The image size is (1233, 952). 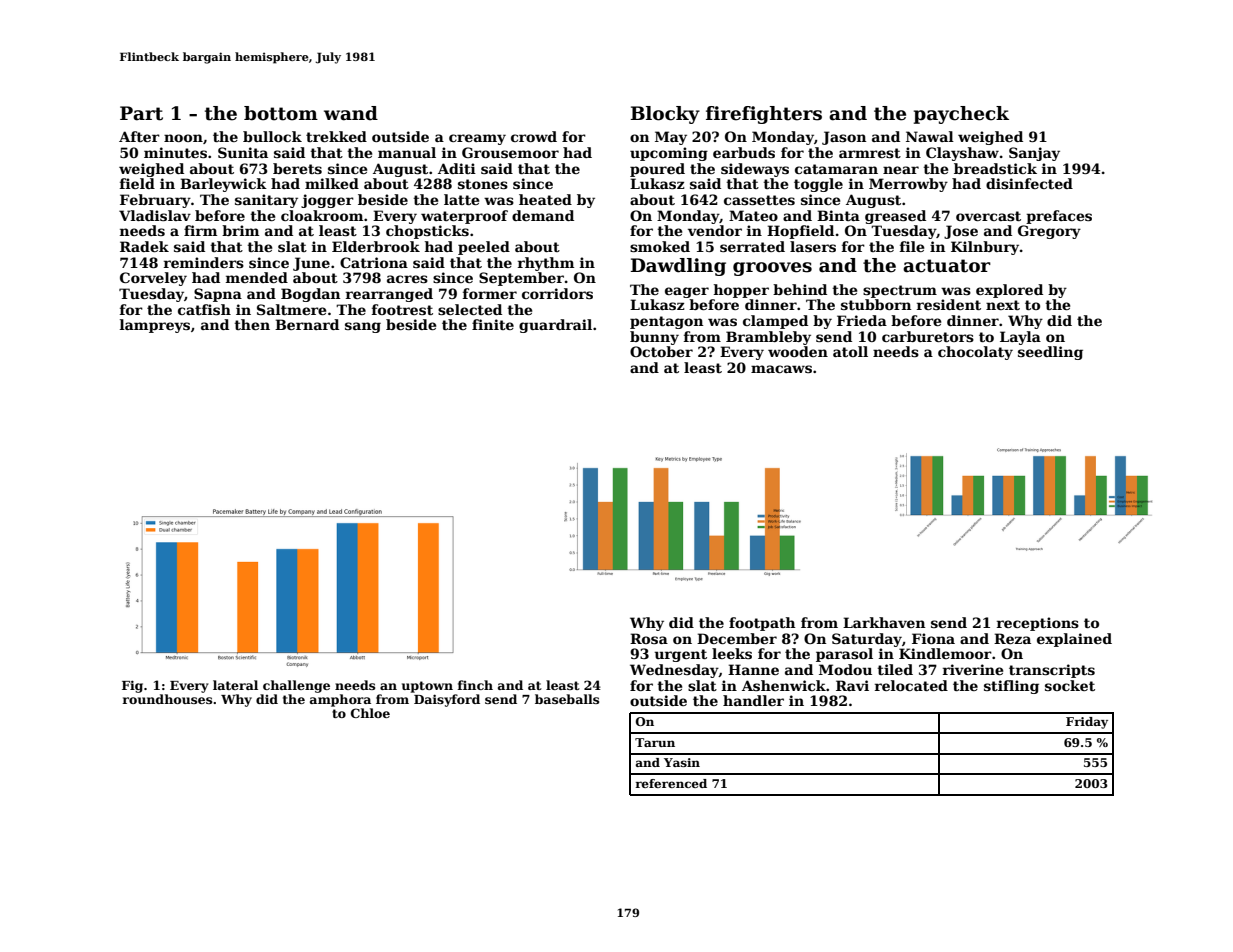 What do you see at coordinates (649, 638) in the screenshot?
I see `Rosa` at bounding box center [649, 638].
